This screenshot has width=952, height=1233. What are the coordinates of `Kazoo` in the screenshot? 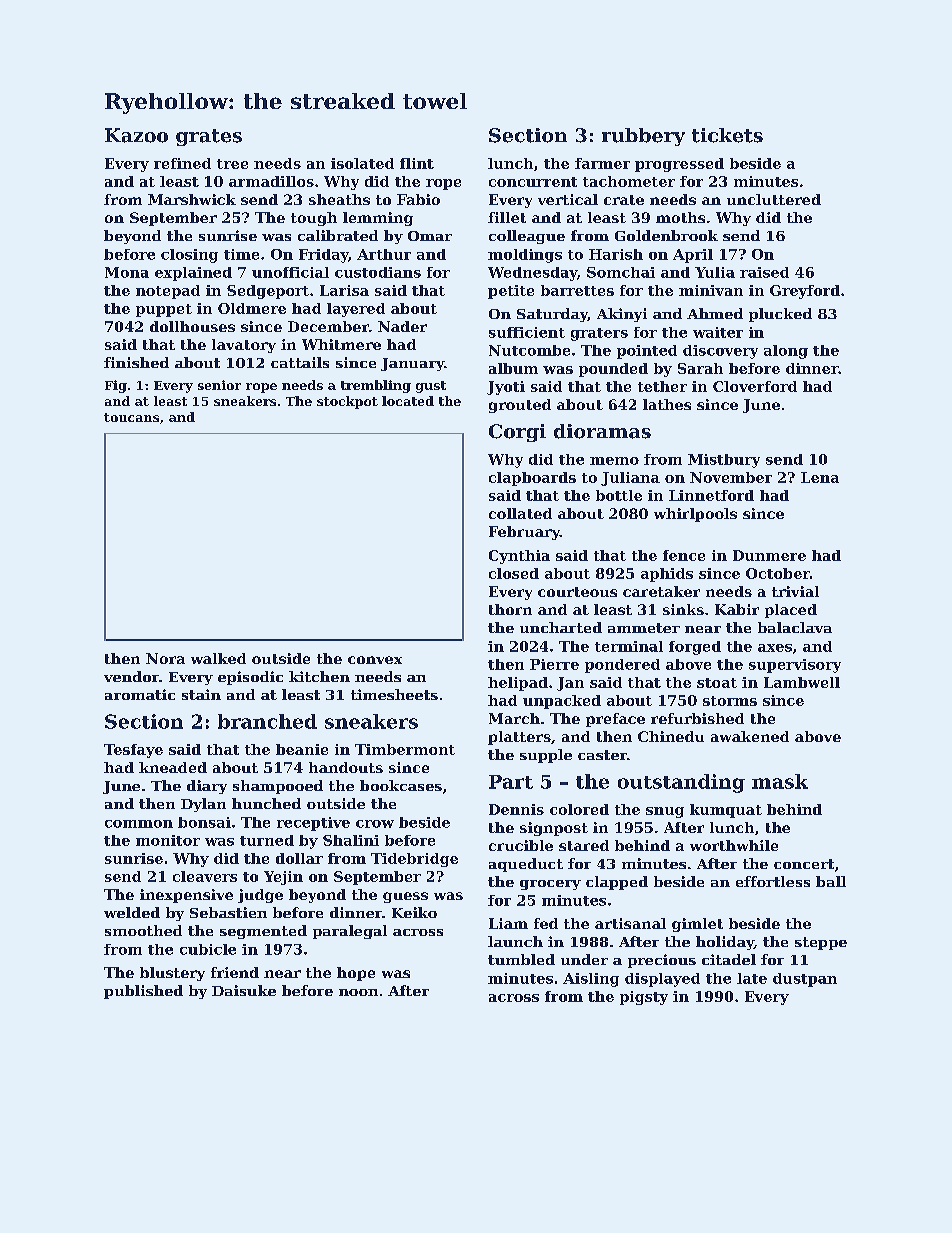 It's located at (136, 135).
